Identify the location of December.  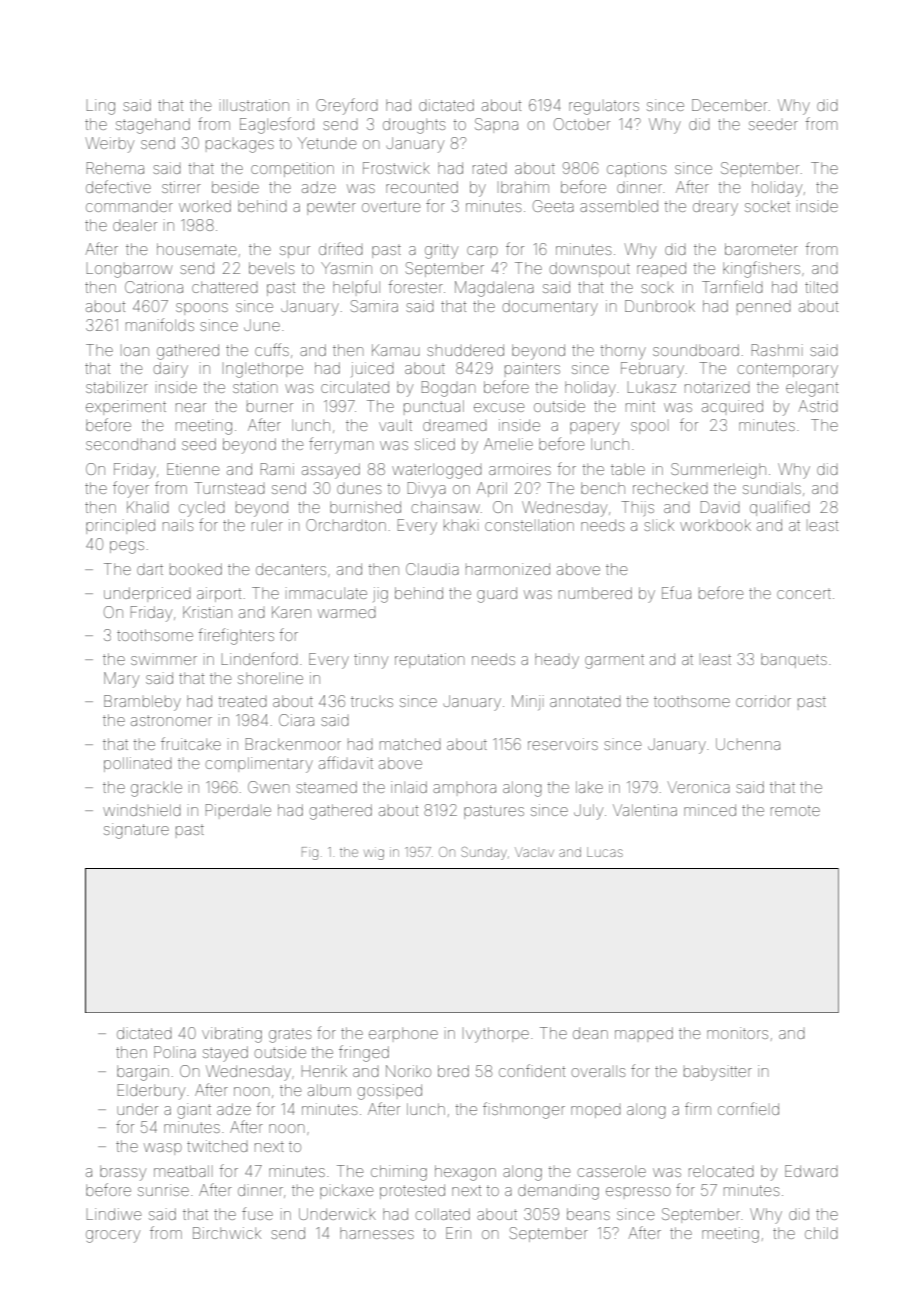
(729, 105).
